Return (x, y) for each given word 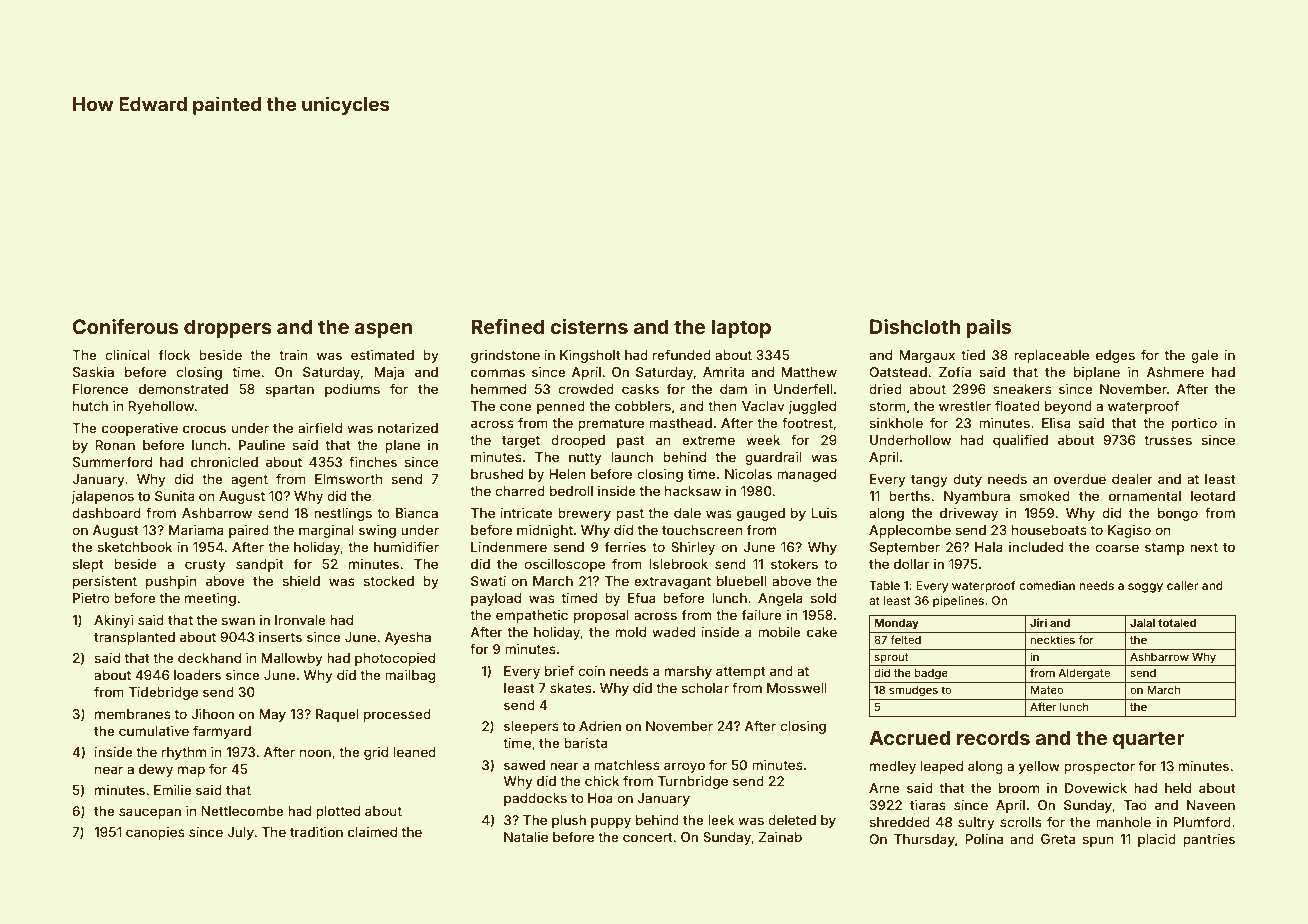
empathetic (532, 616)
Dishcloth (915, 326)
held (1178, 788)
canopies (155, 833)
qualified (1020, 441)
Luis (824, 513)
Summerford (112, 461)
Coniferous (126, 326)
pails (989, 328)
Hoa (600, 798)
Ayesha (407, 638)
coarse (1117, 548)
